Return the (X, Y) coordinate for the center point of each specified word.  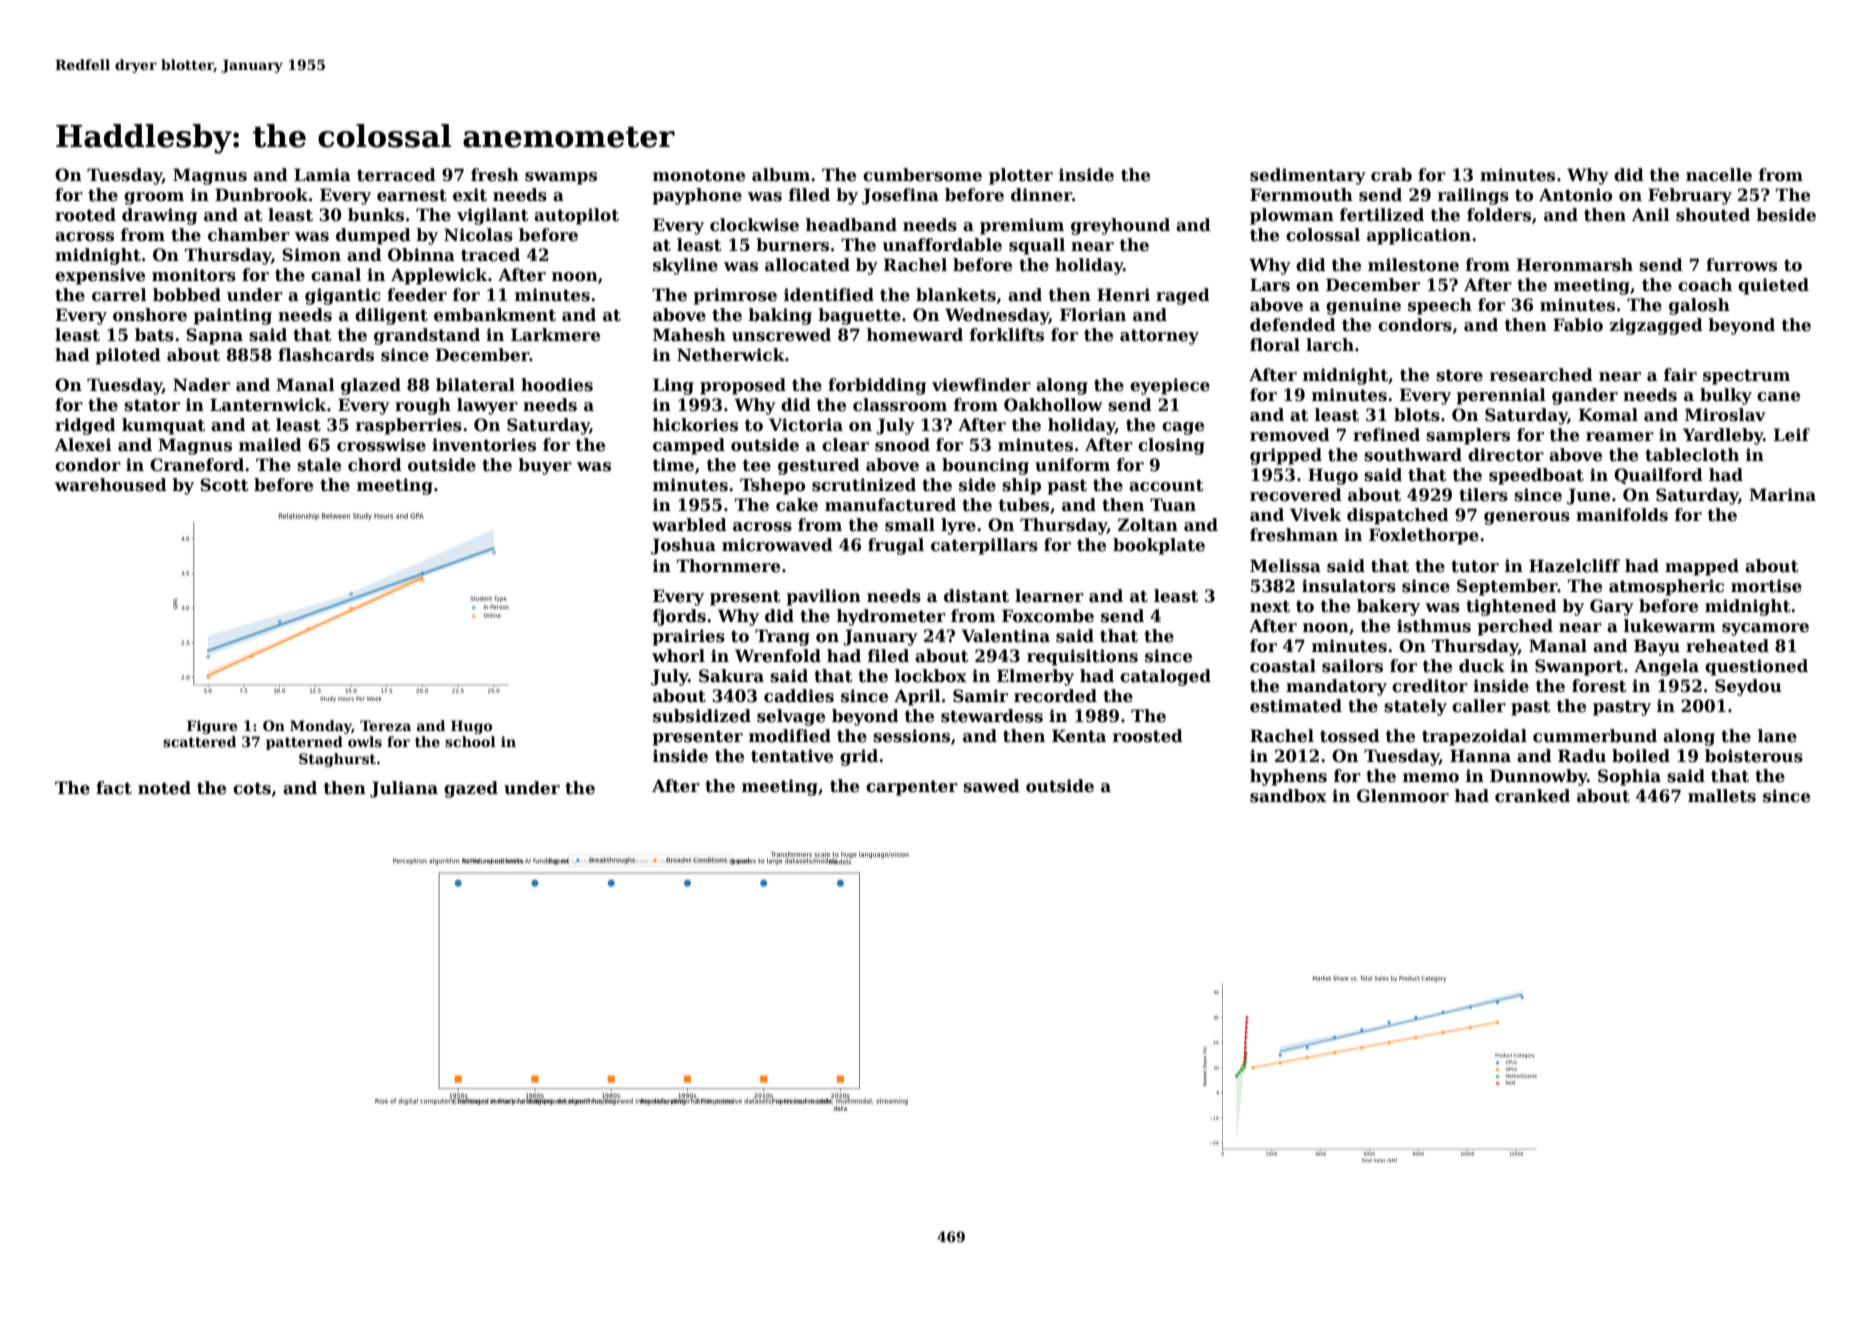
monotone (699, 175)
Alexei (83, 445)
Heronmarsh (1574, 265)
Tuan (1173, 505)
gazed (471, 789)
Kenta (1079, 736)
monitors (194, 275)
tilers (1483, 495)
